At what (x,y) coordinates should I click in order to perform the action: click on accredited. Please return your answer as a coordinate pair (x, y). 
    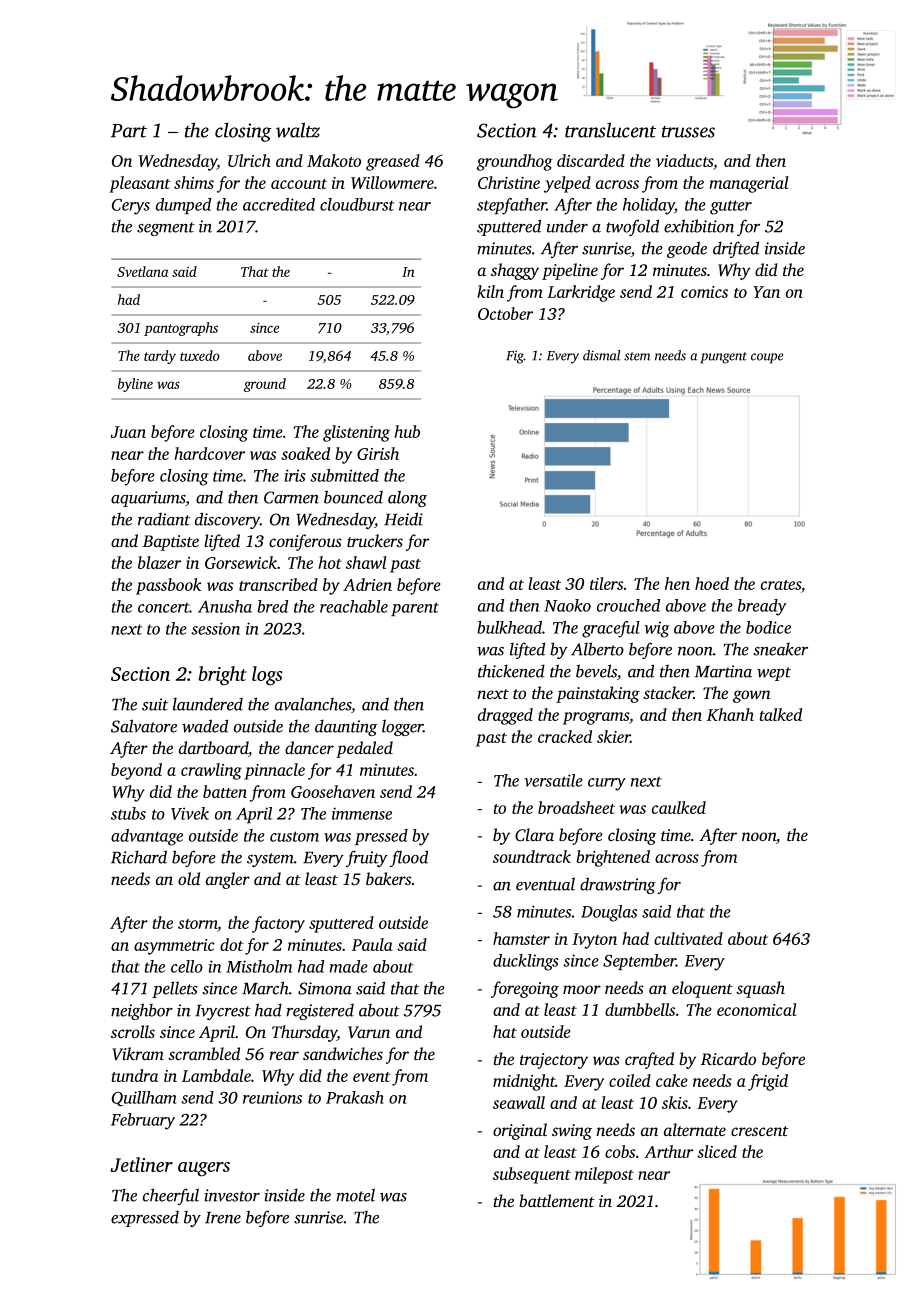
    Looking at the image, I should click on (279, 204).
